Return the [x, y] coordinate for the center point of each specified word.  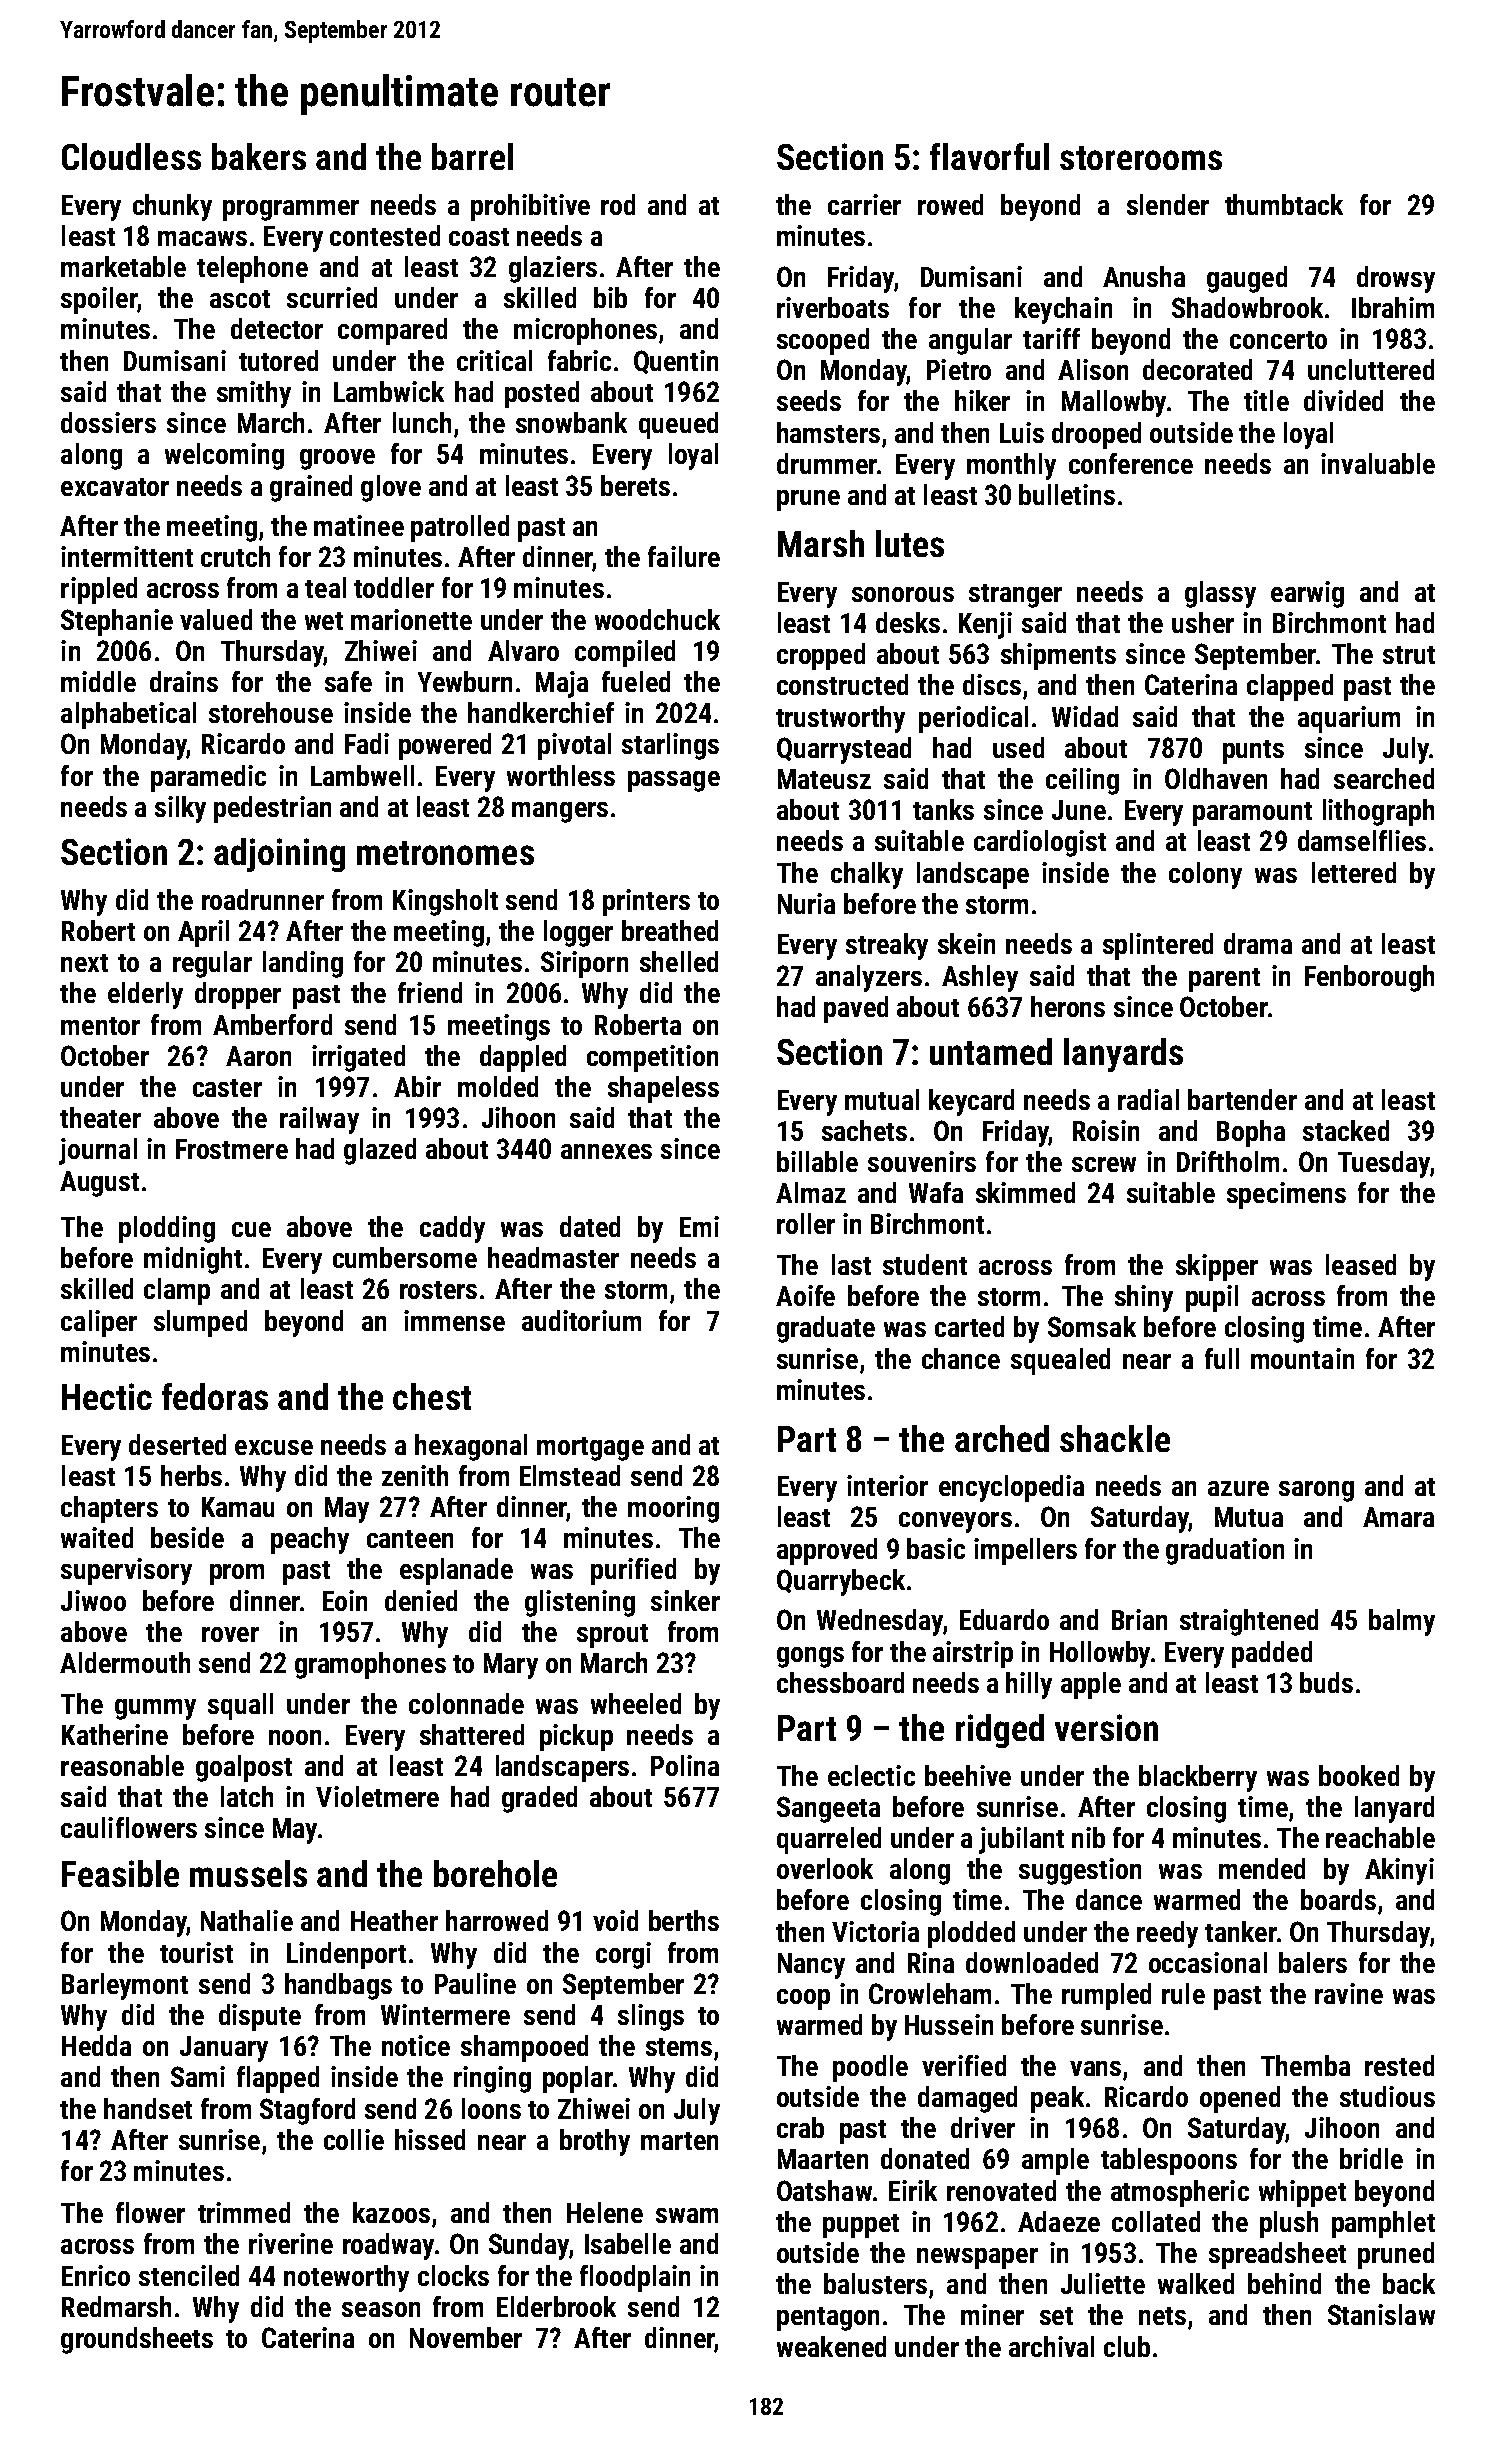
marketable [123, 266]
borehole [495, 1873]
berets [635, 485]
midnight [193, 1260]
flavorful [989, 156]
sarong [1316, 1491]
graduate [826, 1329]
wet [324, 621]
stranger [1015, 596]
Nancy [811, 1966]
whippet [1302, 2193]
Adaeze [1059, 2221]
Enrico [96, 2275]
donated [925, 2158]
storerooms [1141, 158]
